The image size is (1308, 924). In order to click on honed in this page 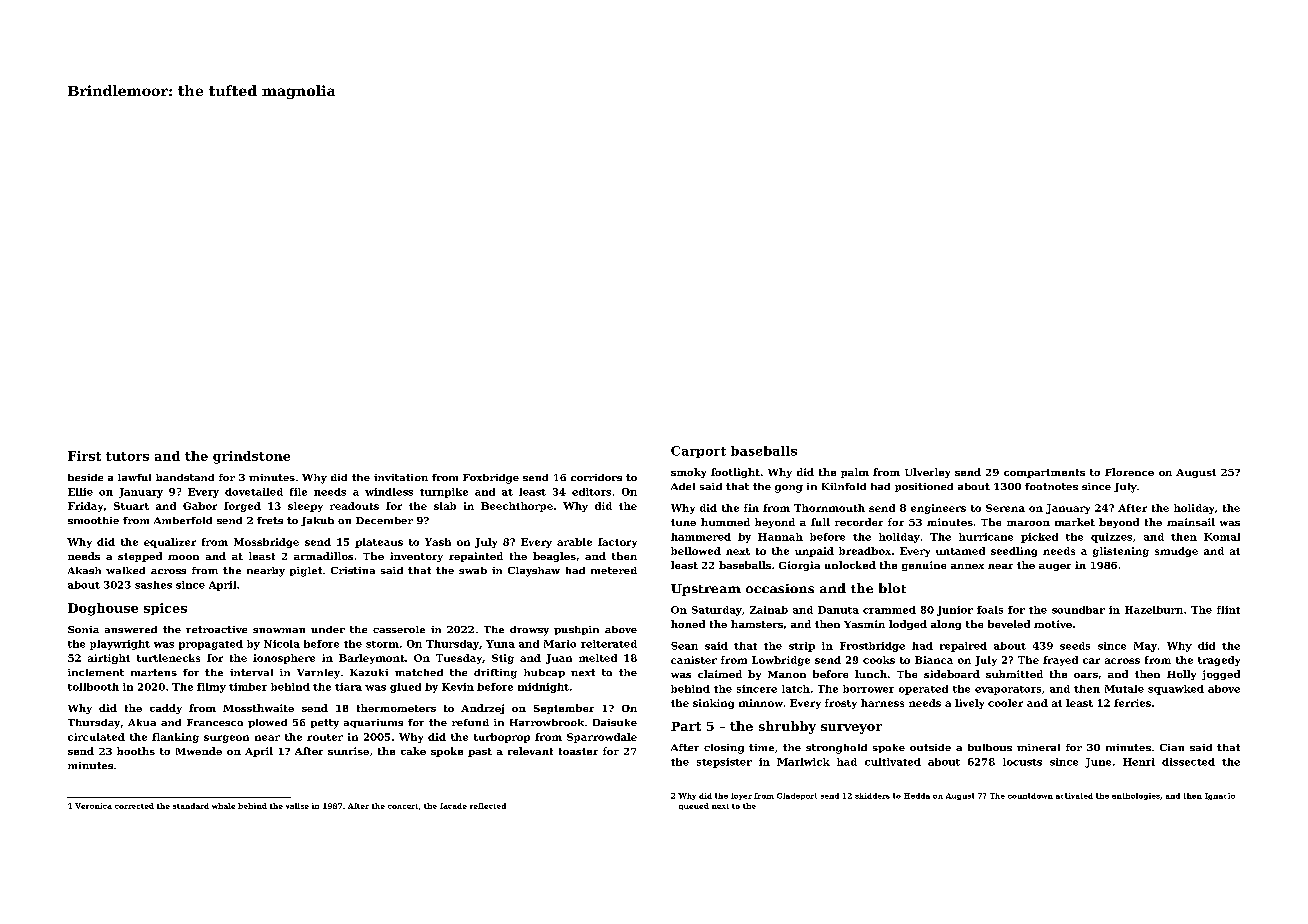, I will do `click(688, 624)`.
